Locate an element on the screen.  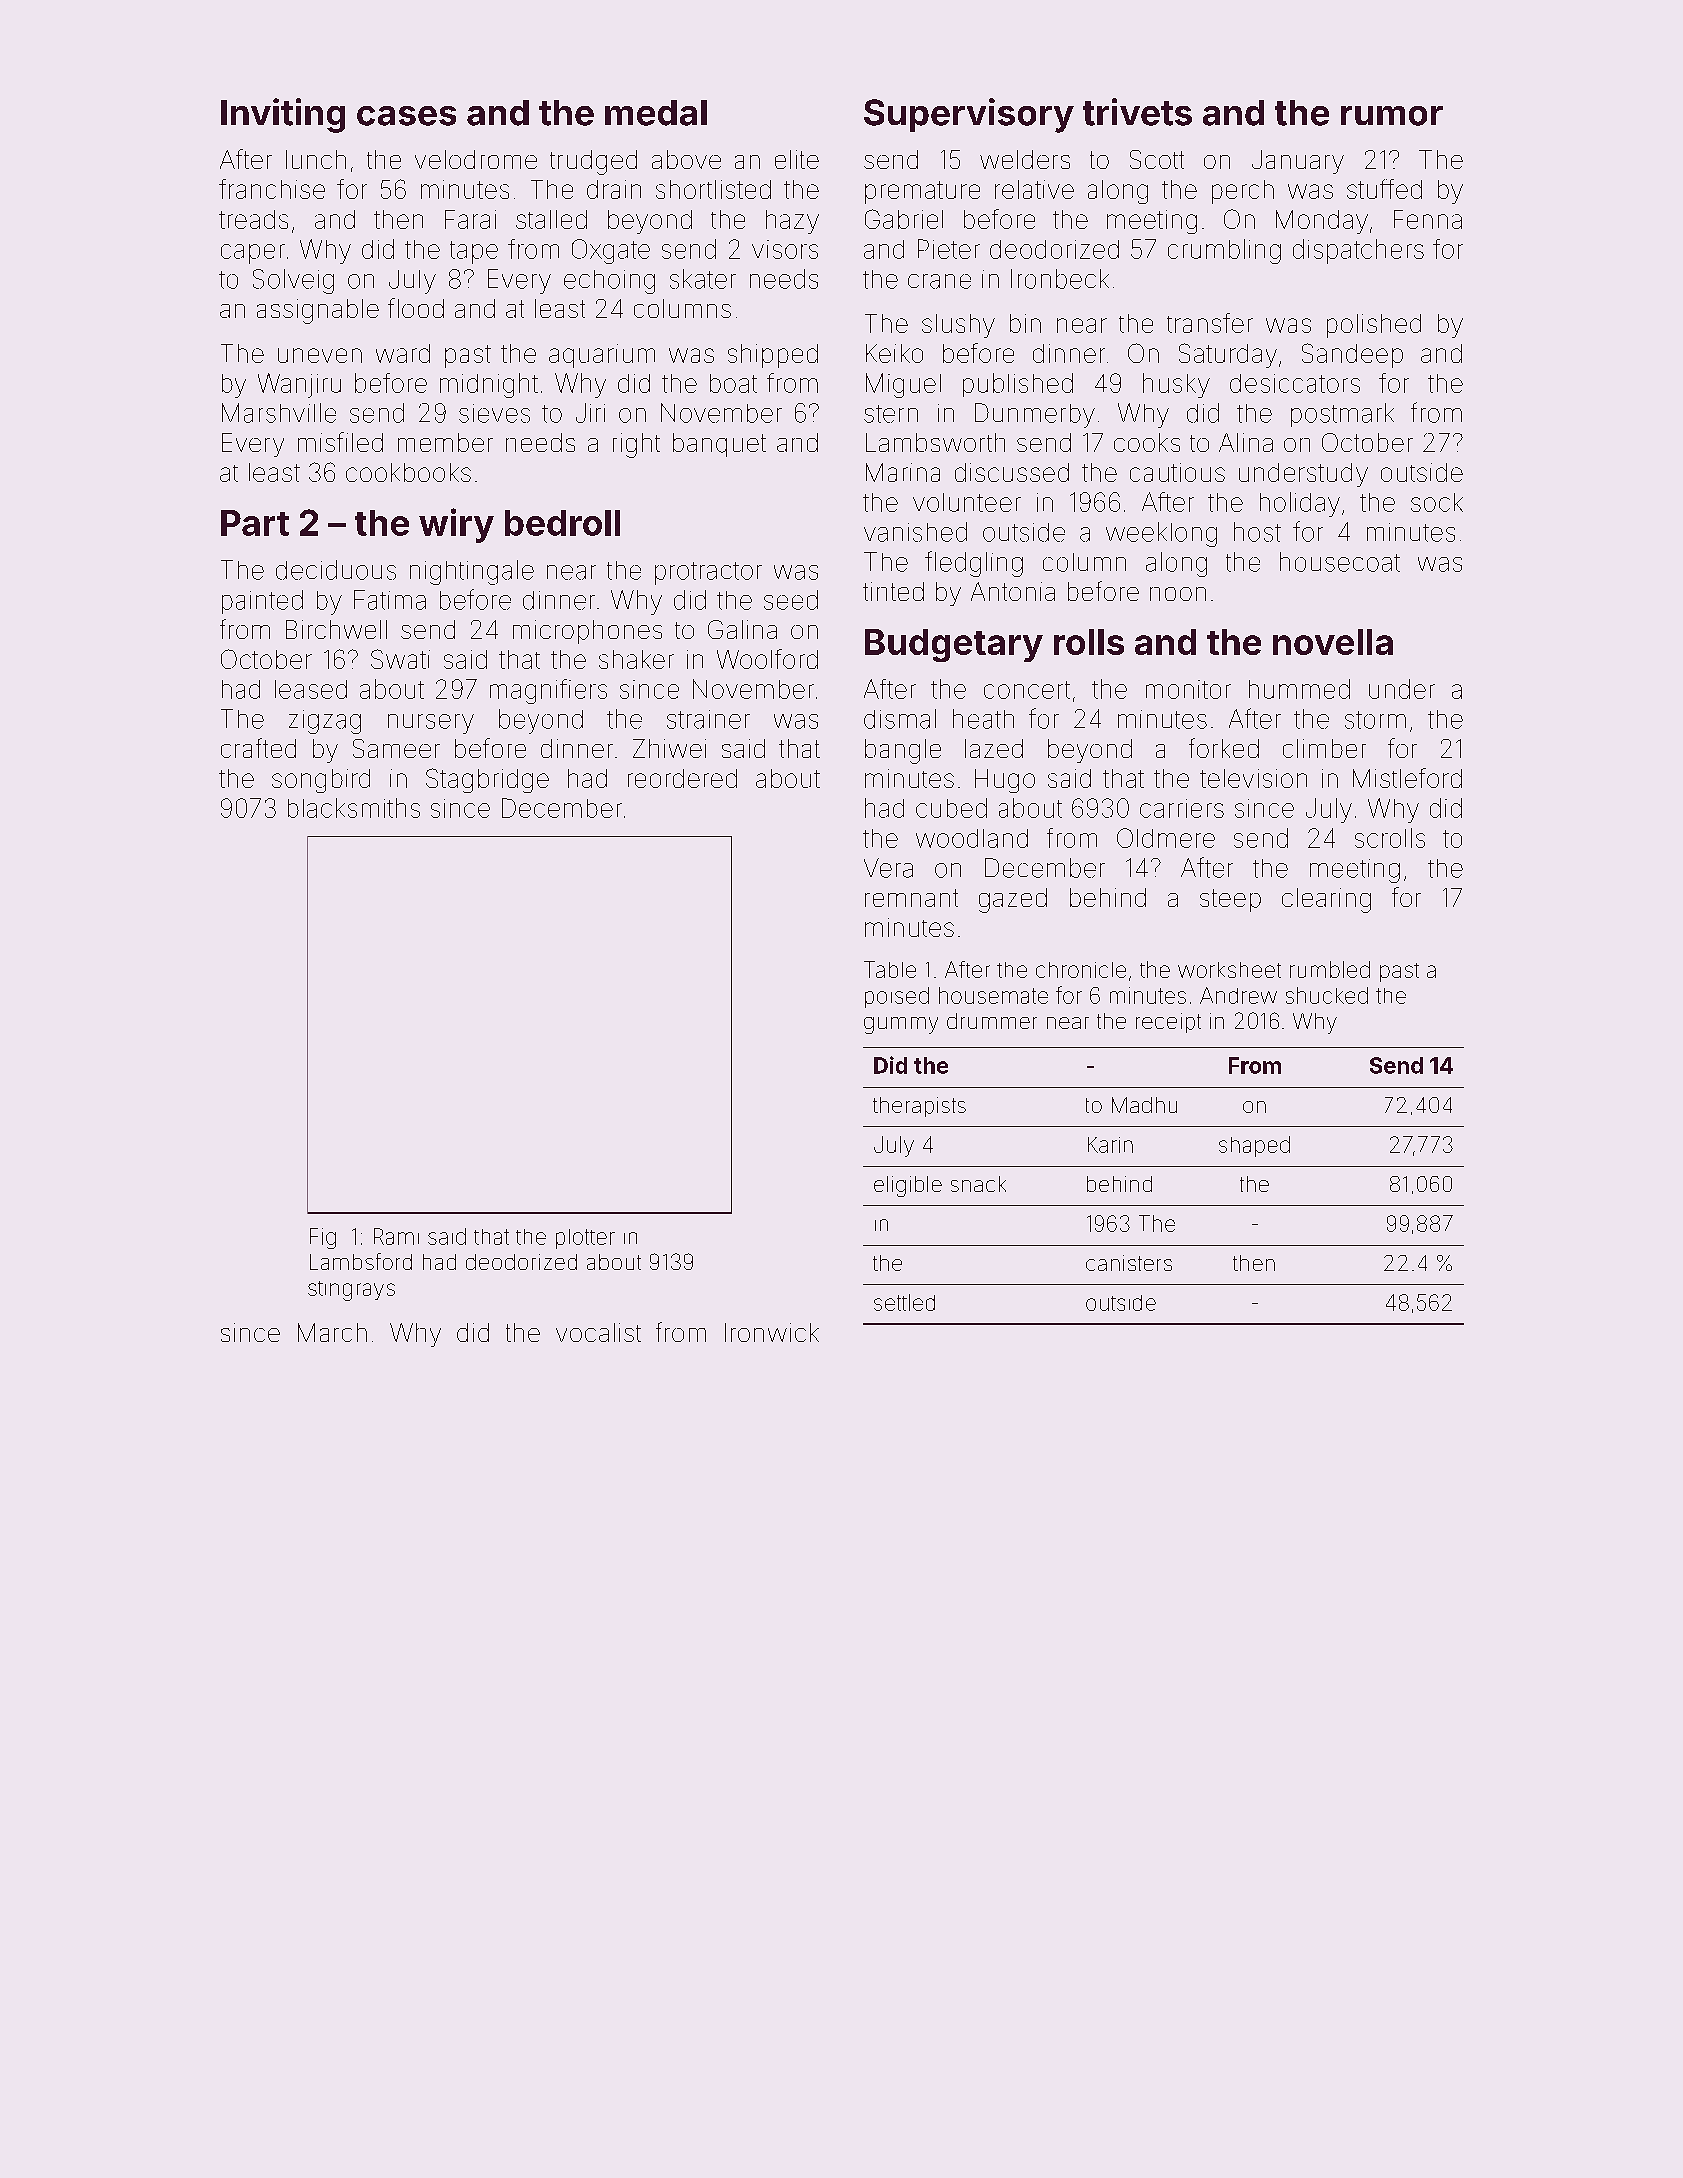
Ironwick is located at coordinates (772, 1332).
